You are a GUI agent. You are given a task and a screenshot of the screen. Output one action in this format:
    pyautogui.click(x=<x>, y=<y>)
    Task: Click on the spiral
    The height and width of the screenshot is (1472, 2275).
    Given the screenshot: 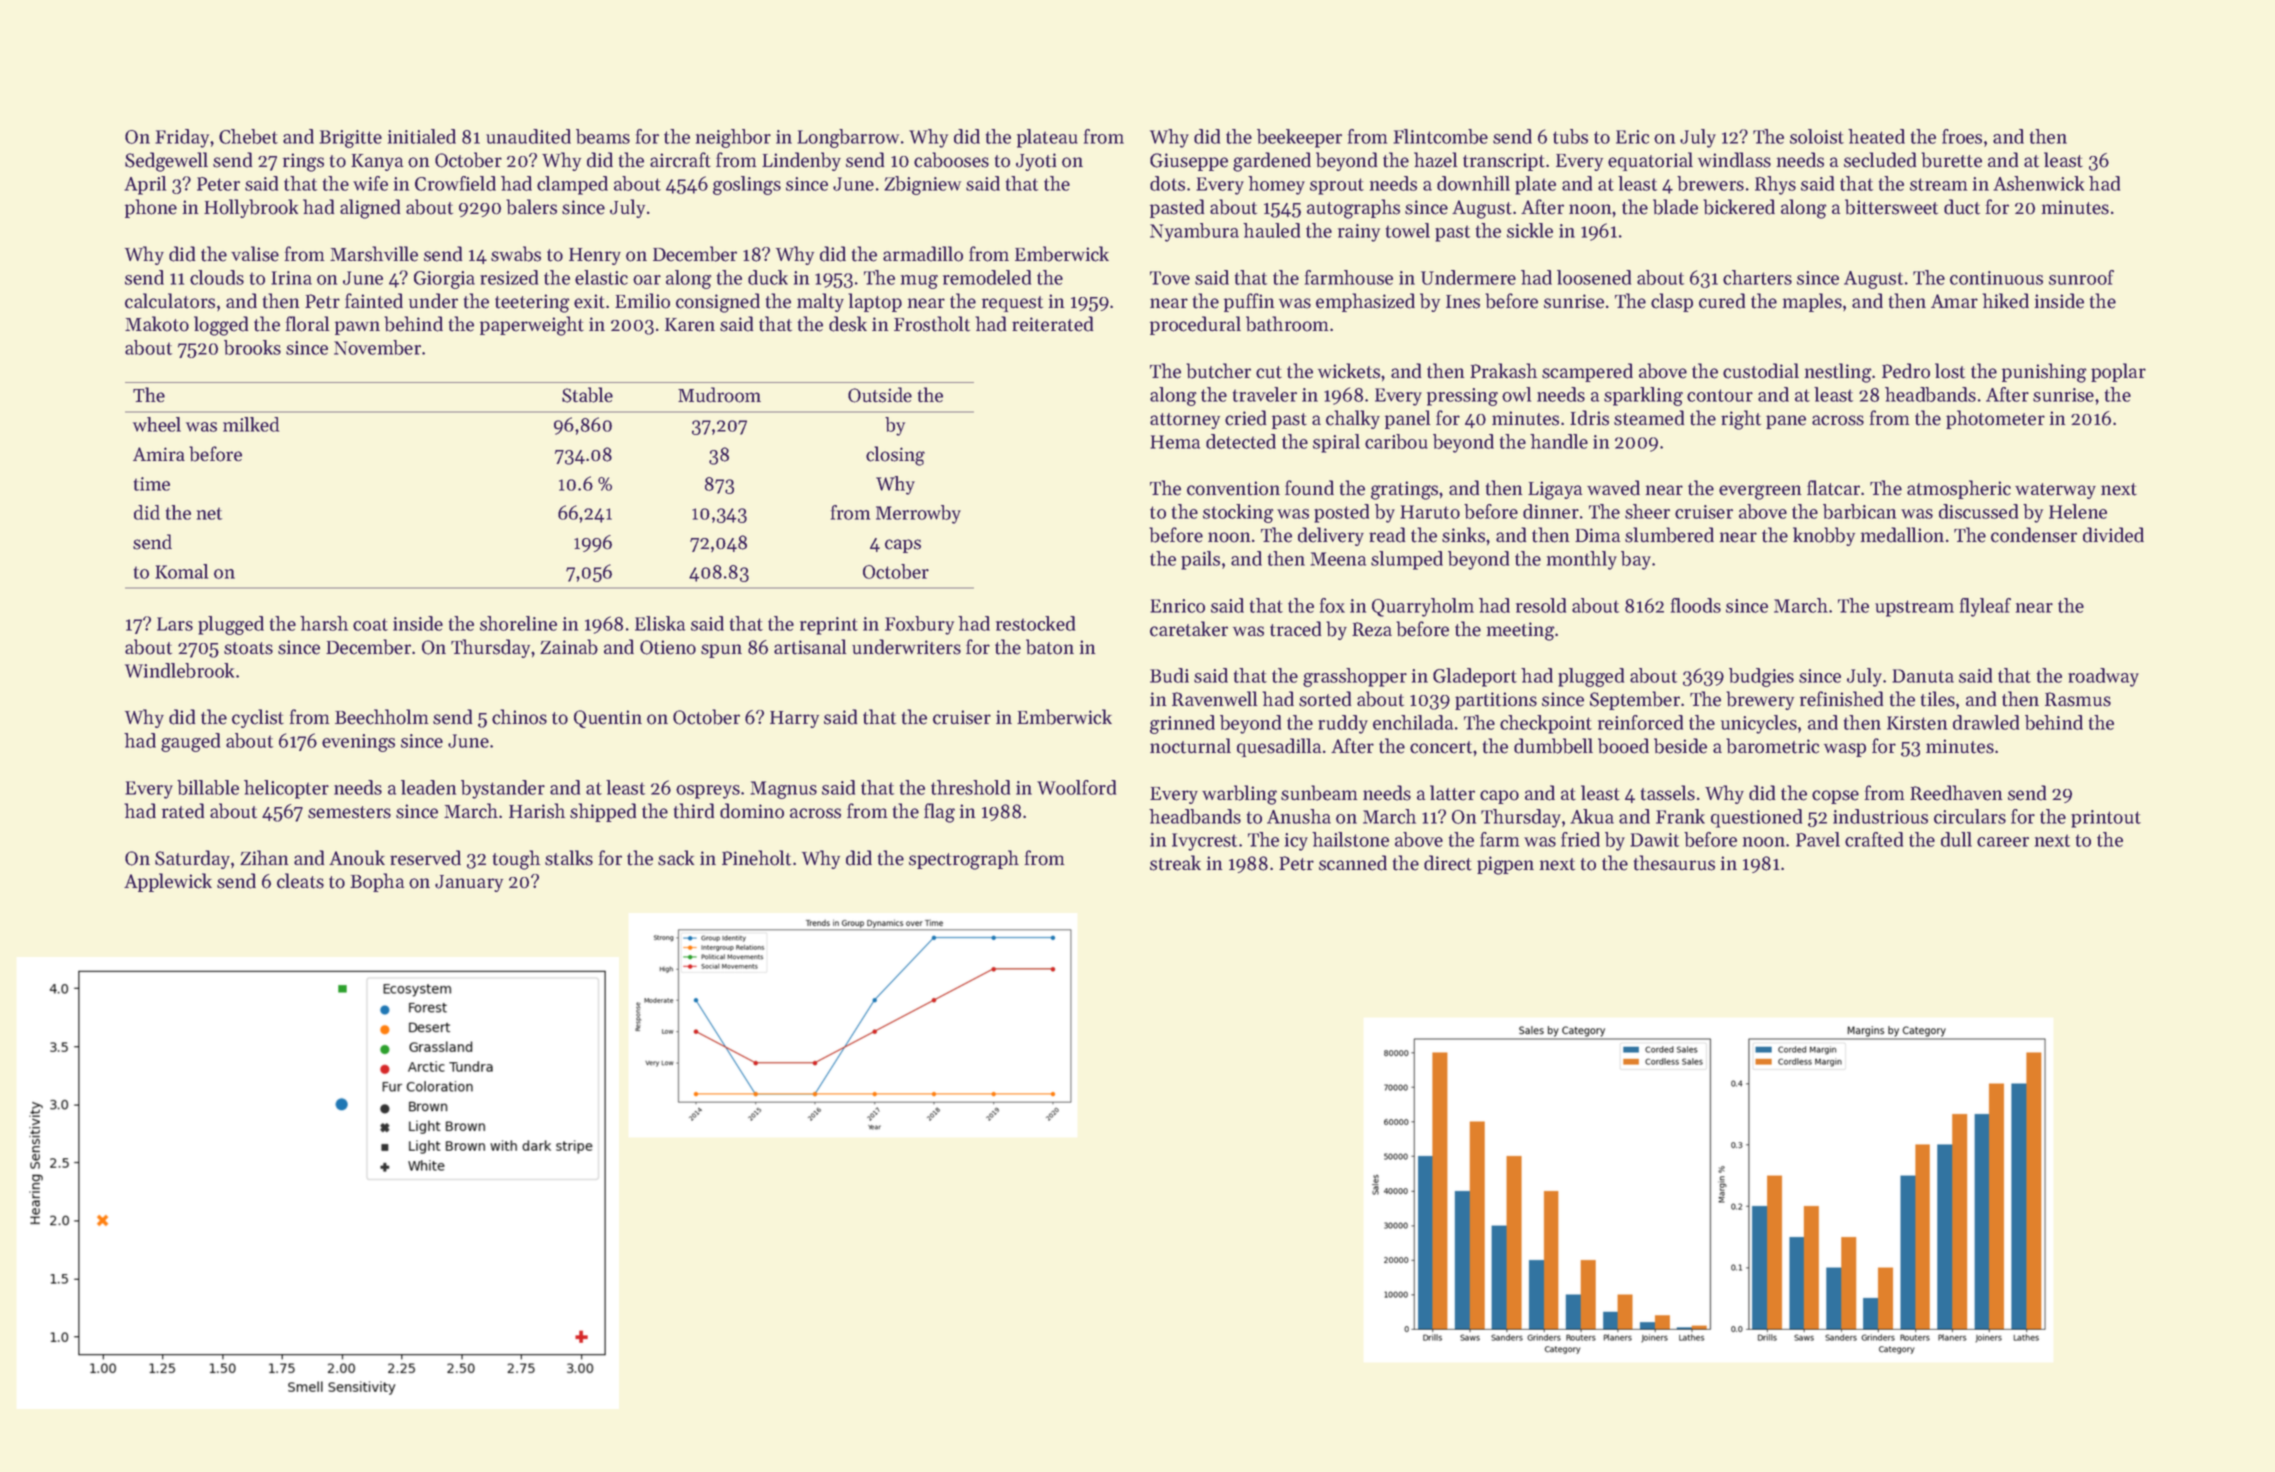 What is the action you would take?
    pyautogui.click(x=1336, y=443)
